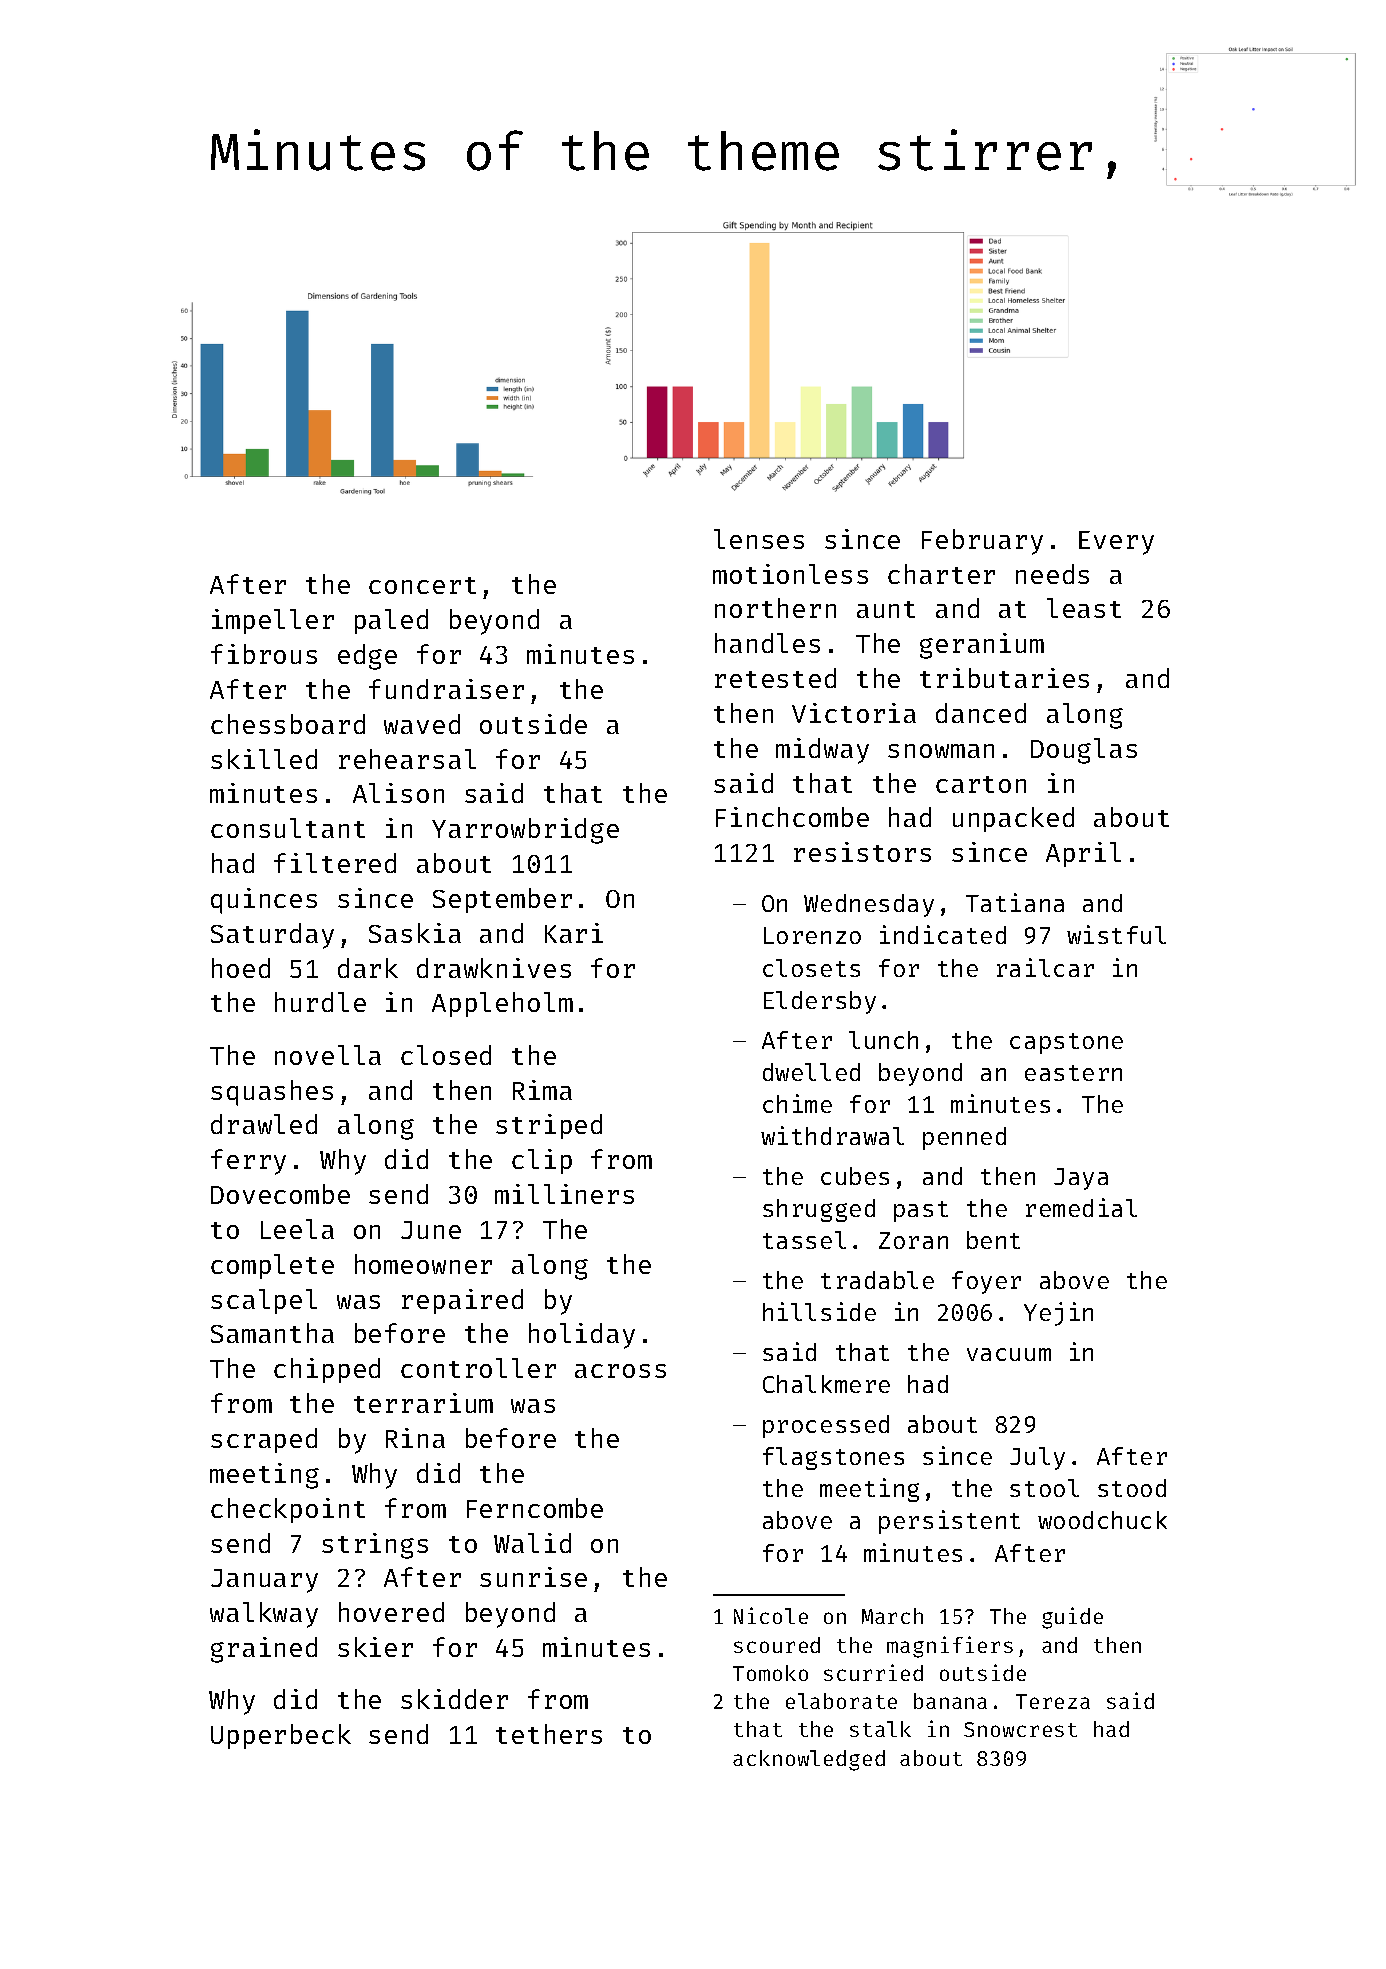 The image size is (1386, 1969). What do you see at coordinates (264, 1650) in the screenshot?
I see `grained` at bounding box center [264, 1650].
